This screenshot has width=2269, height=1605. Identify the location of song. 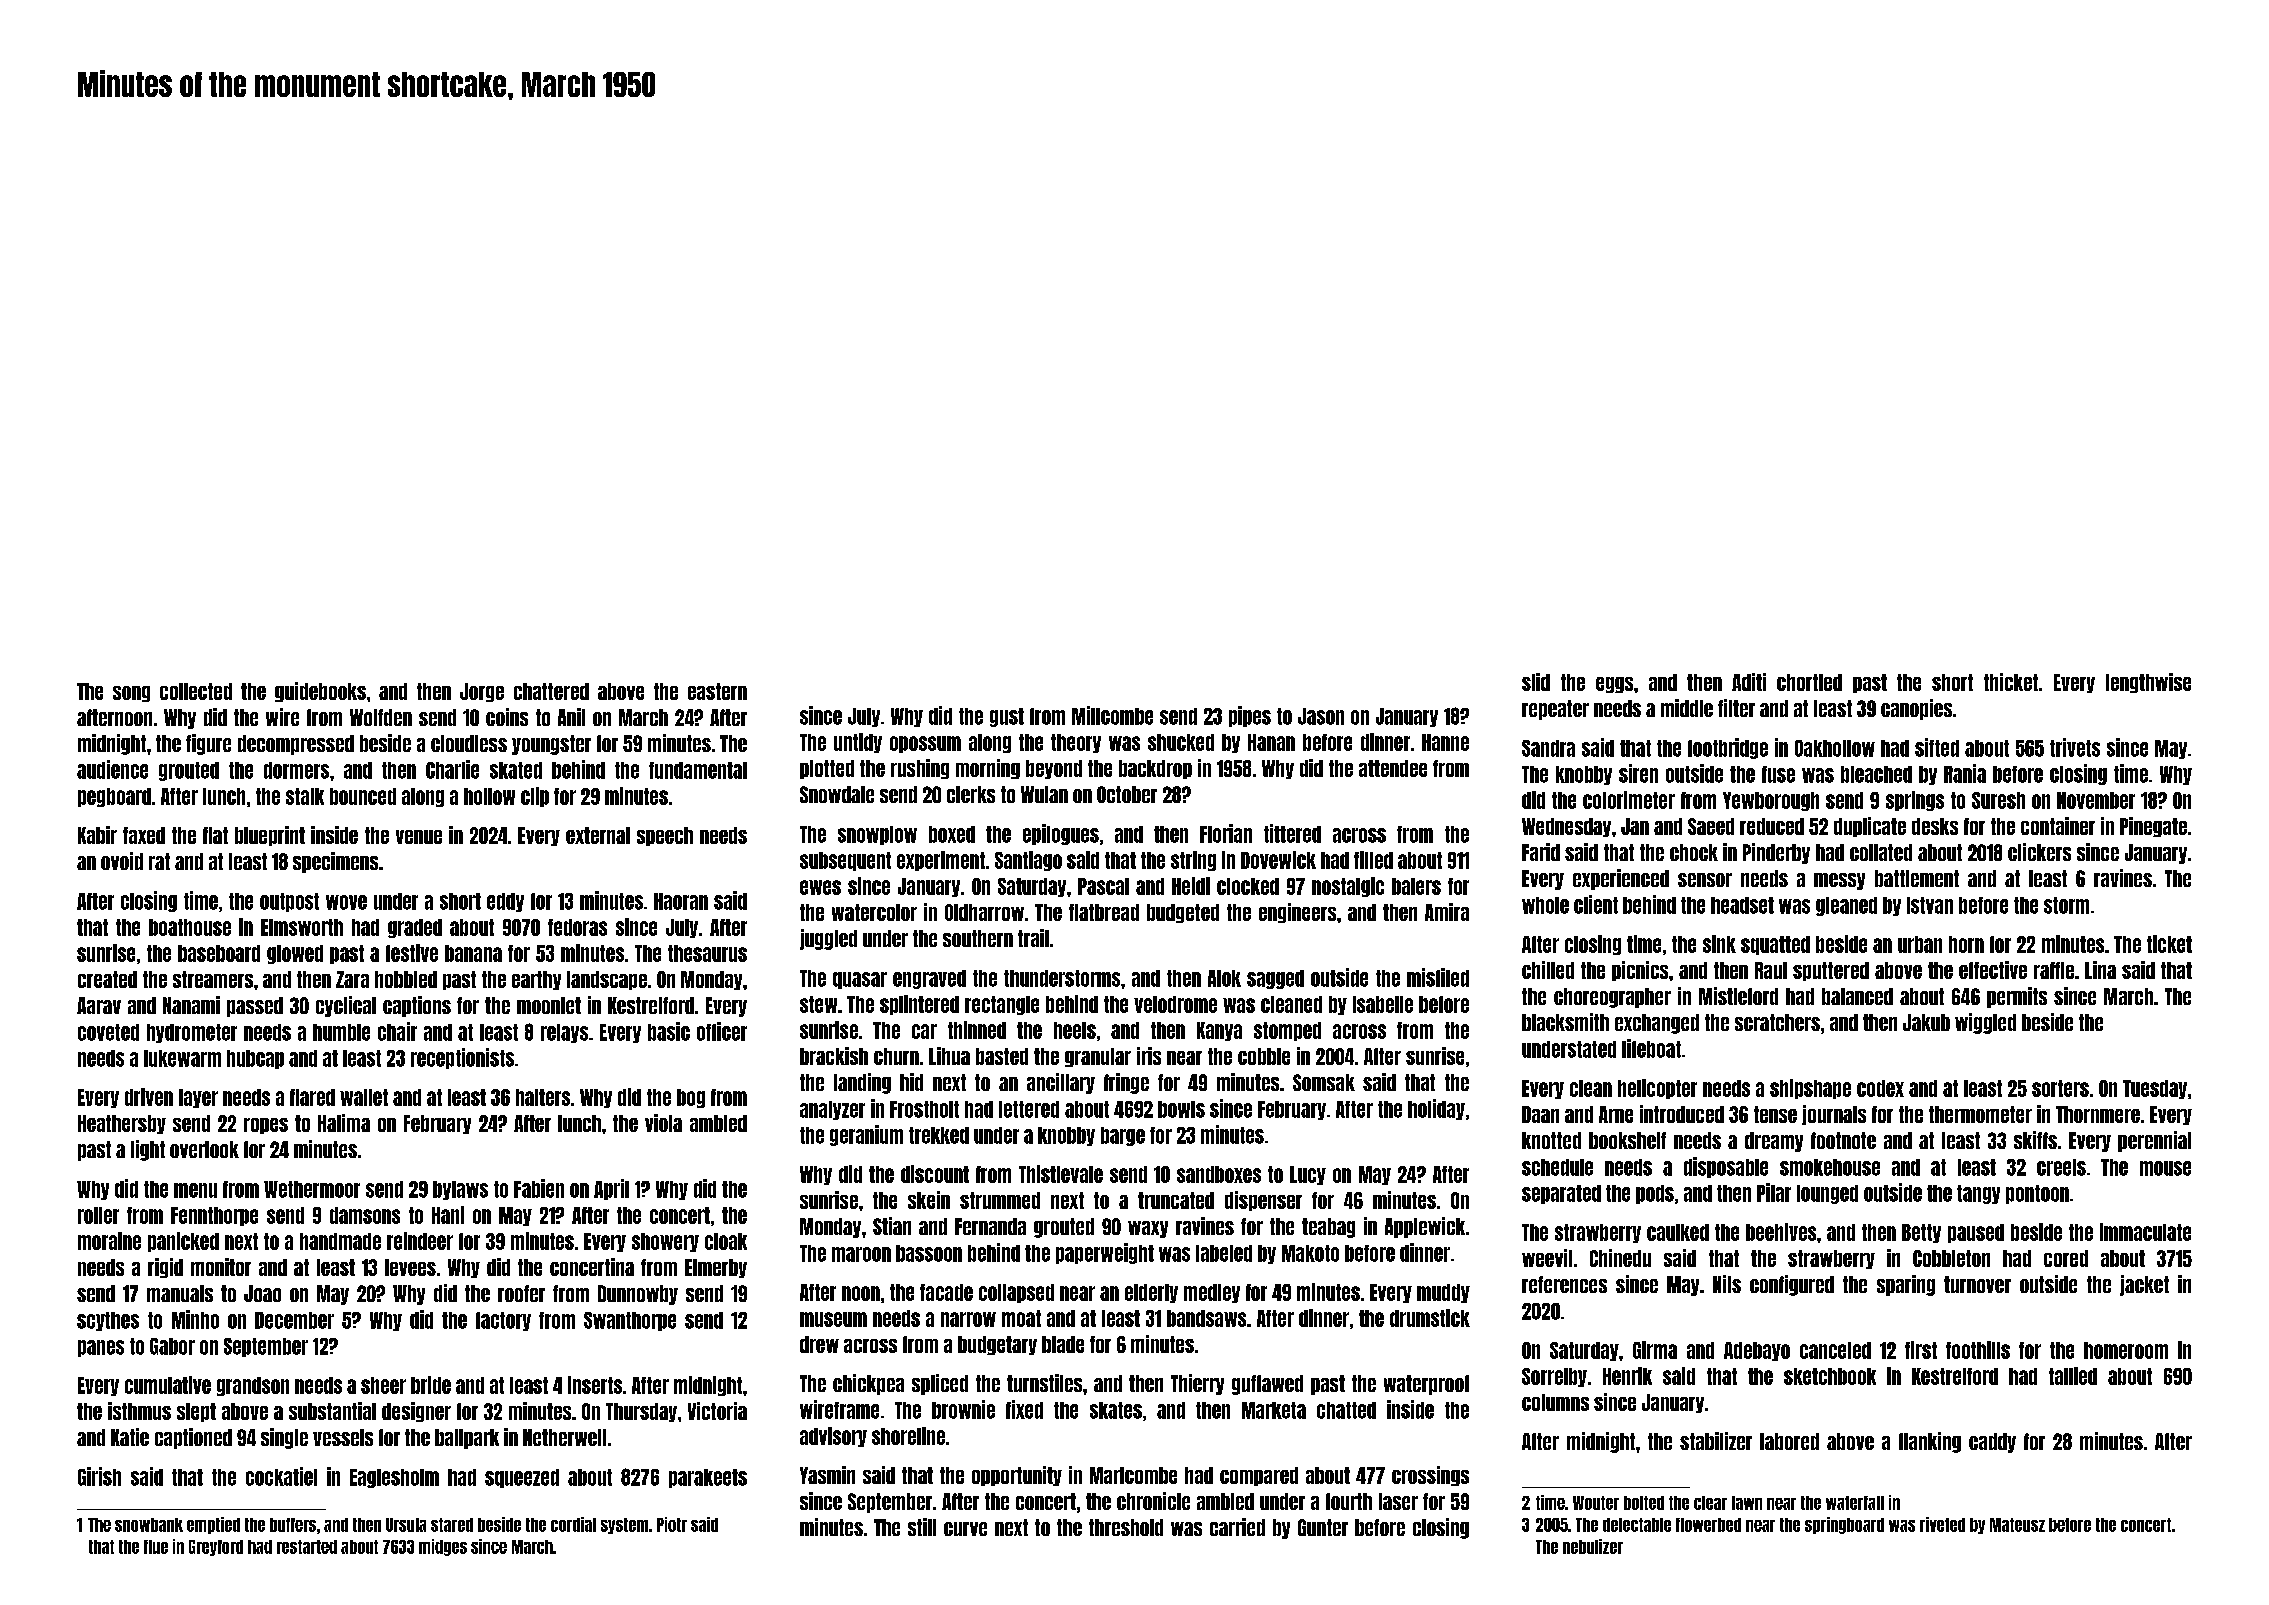
(131, 694).
